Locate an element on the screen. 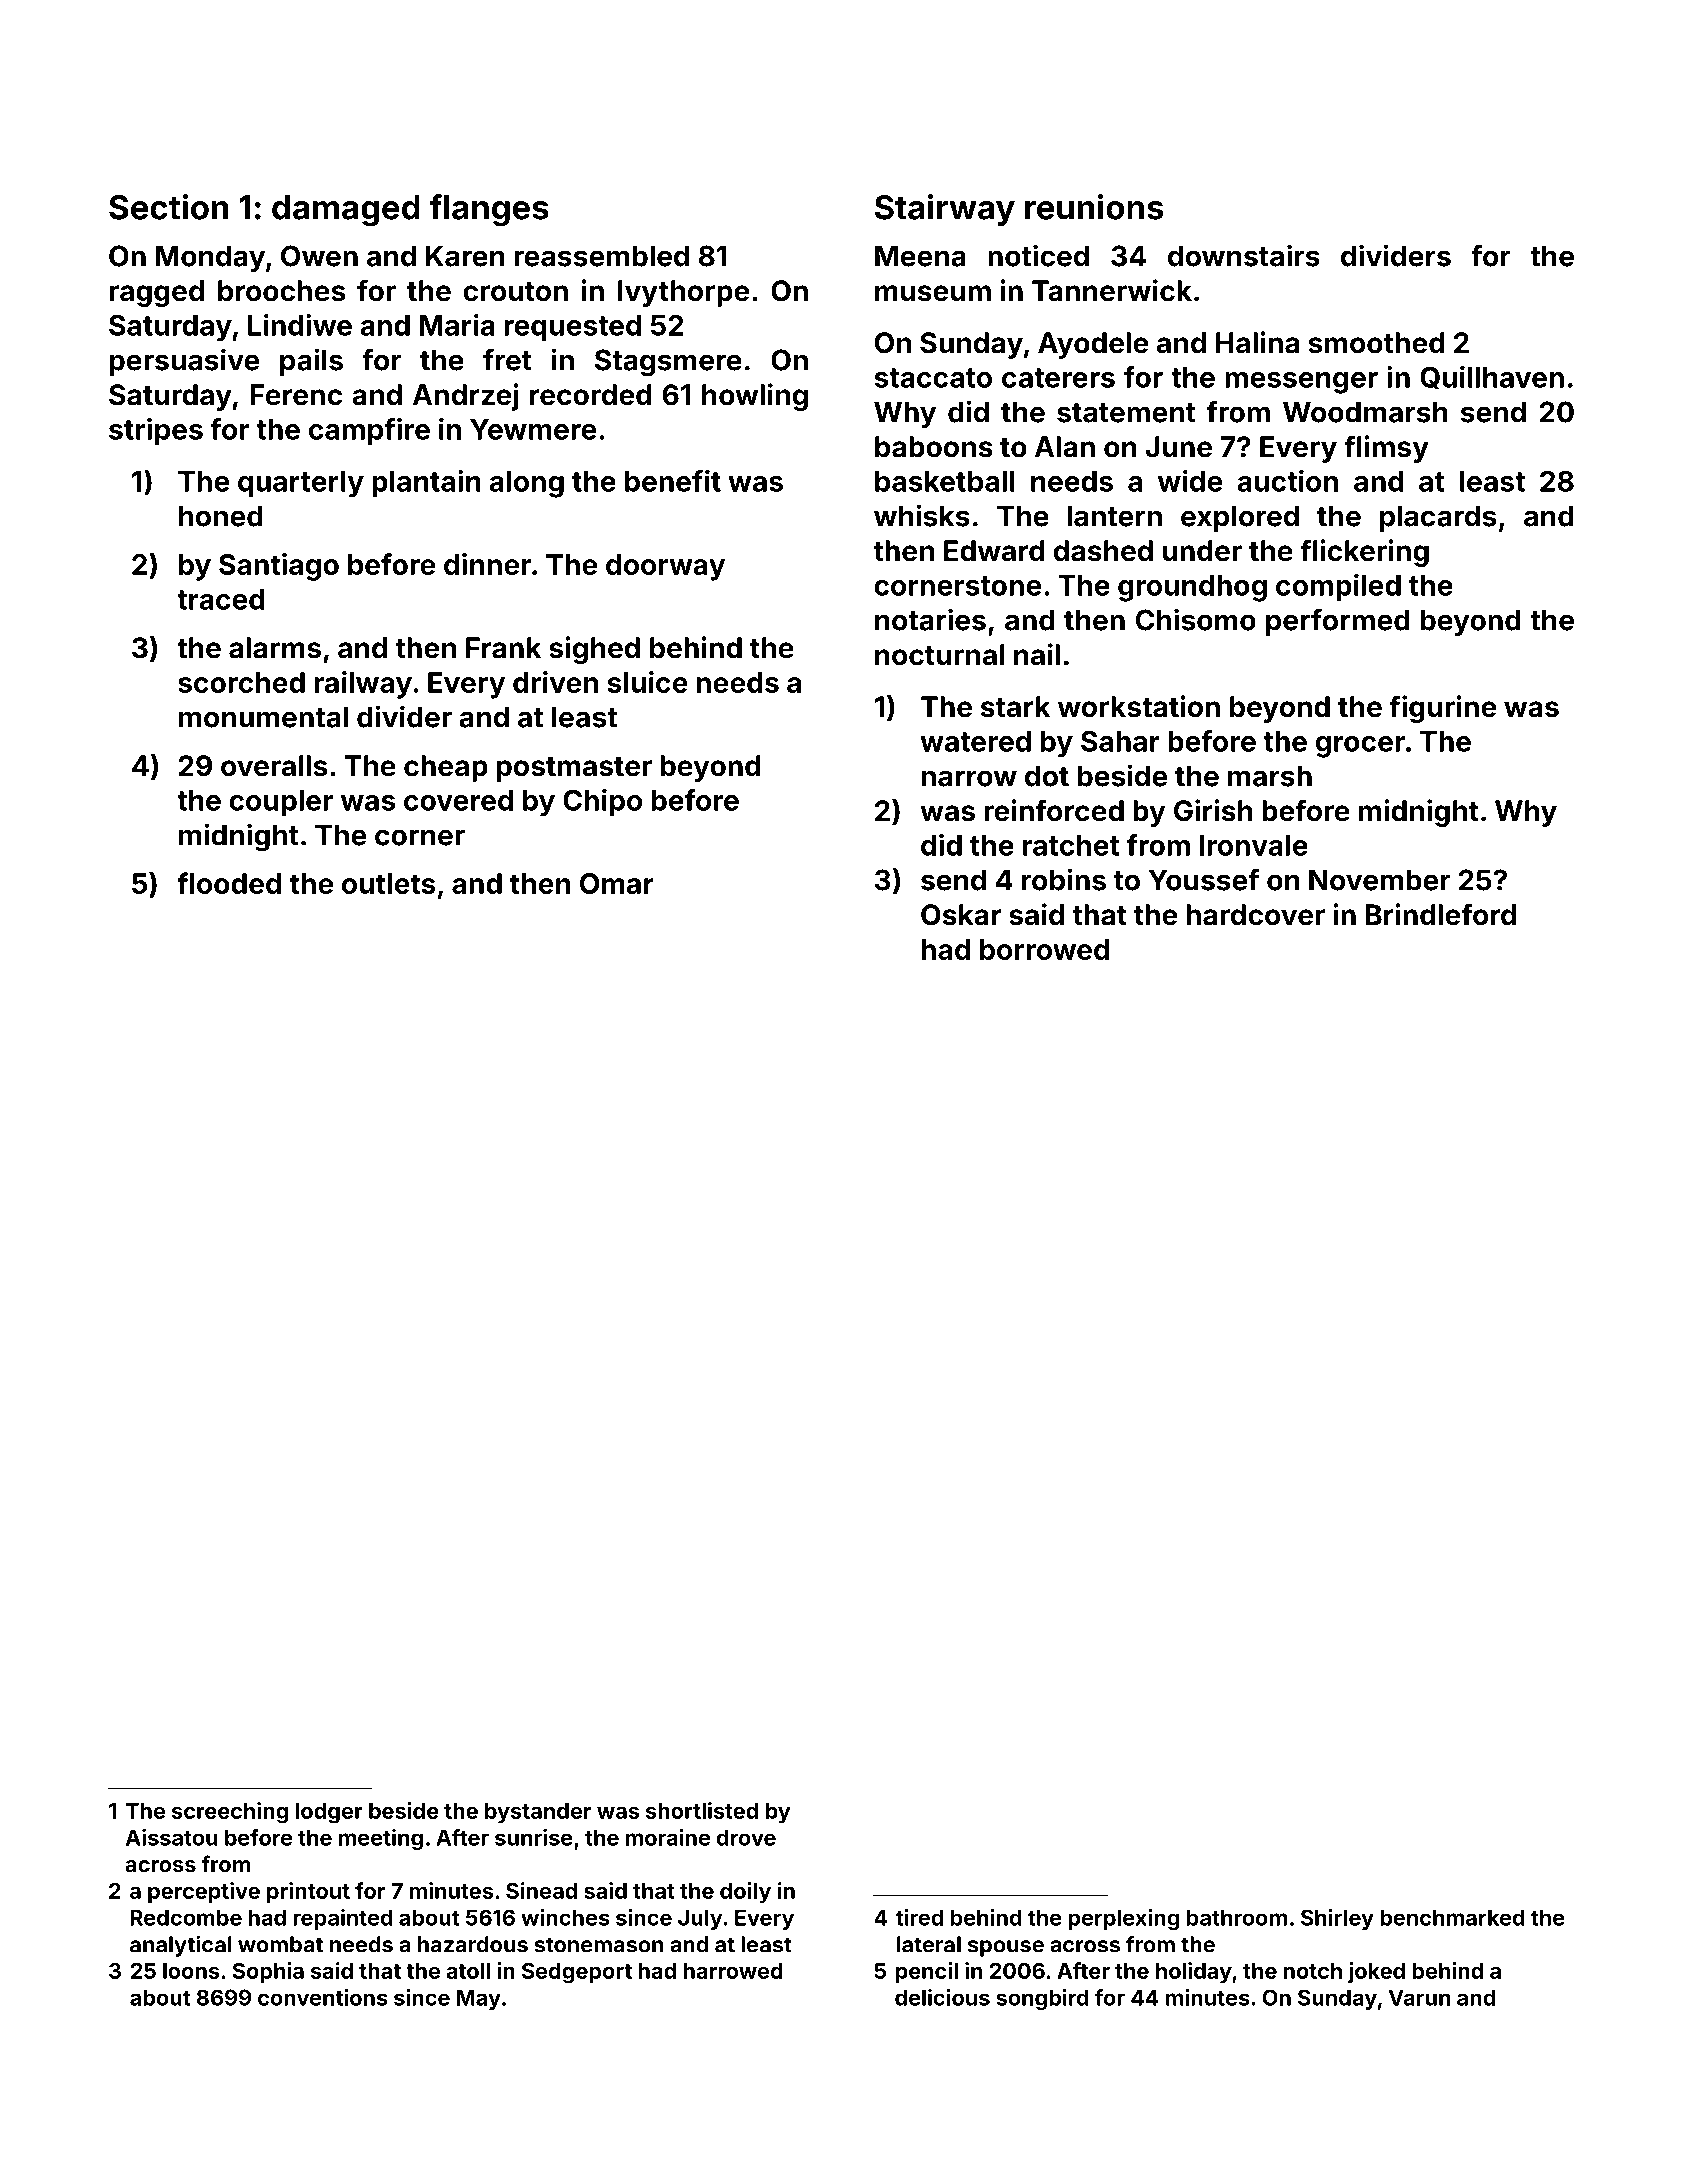 Image resolution: width=1683 pixels, height=2178 pixels. Brindleford is located at coordinates (1441, 914).
